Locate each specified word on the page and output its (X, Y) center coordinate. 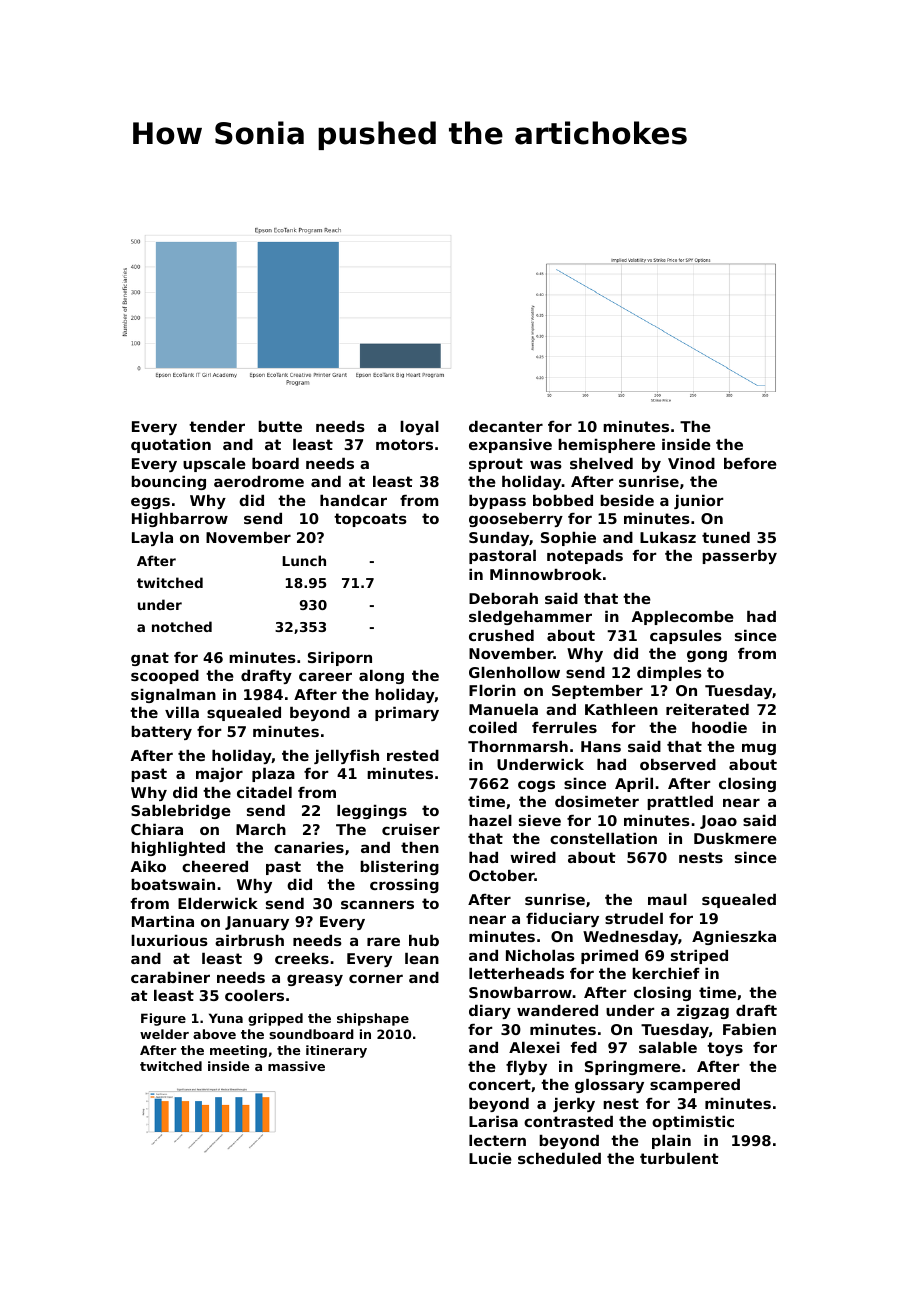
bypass (497, 502)
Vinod (691, 463)
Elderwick (218, 903)
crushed (501, 635)
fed (584, 1047)
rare (383, 941)
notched (182, 626)
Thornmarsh (518, 746)
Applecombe (683, 618)
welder (164, 1034)
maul (667, 899)
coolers (254, 995)
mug (759, 749)
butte (280, 426)
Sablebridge (181, 812)
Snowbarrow (520, 992)
